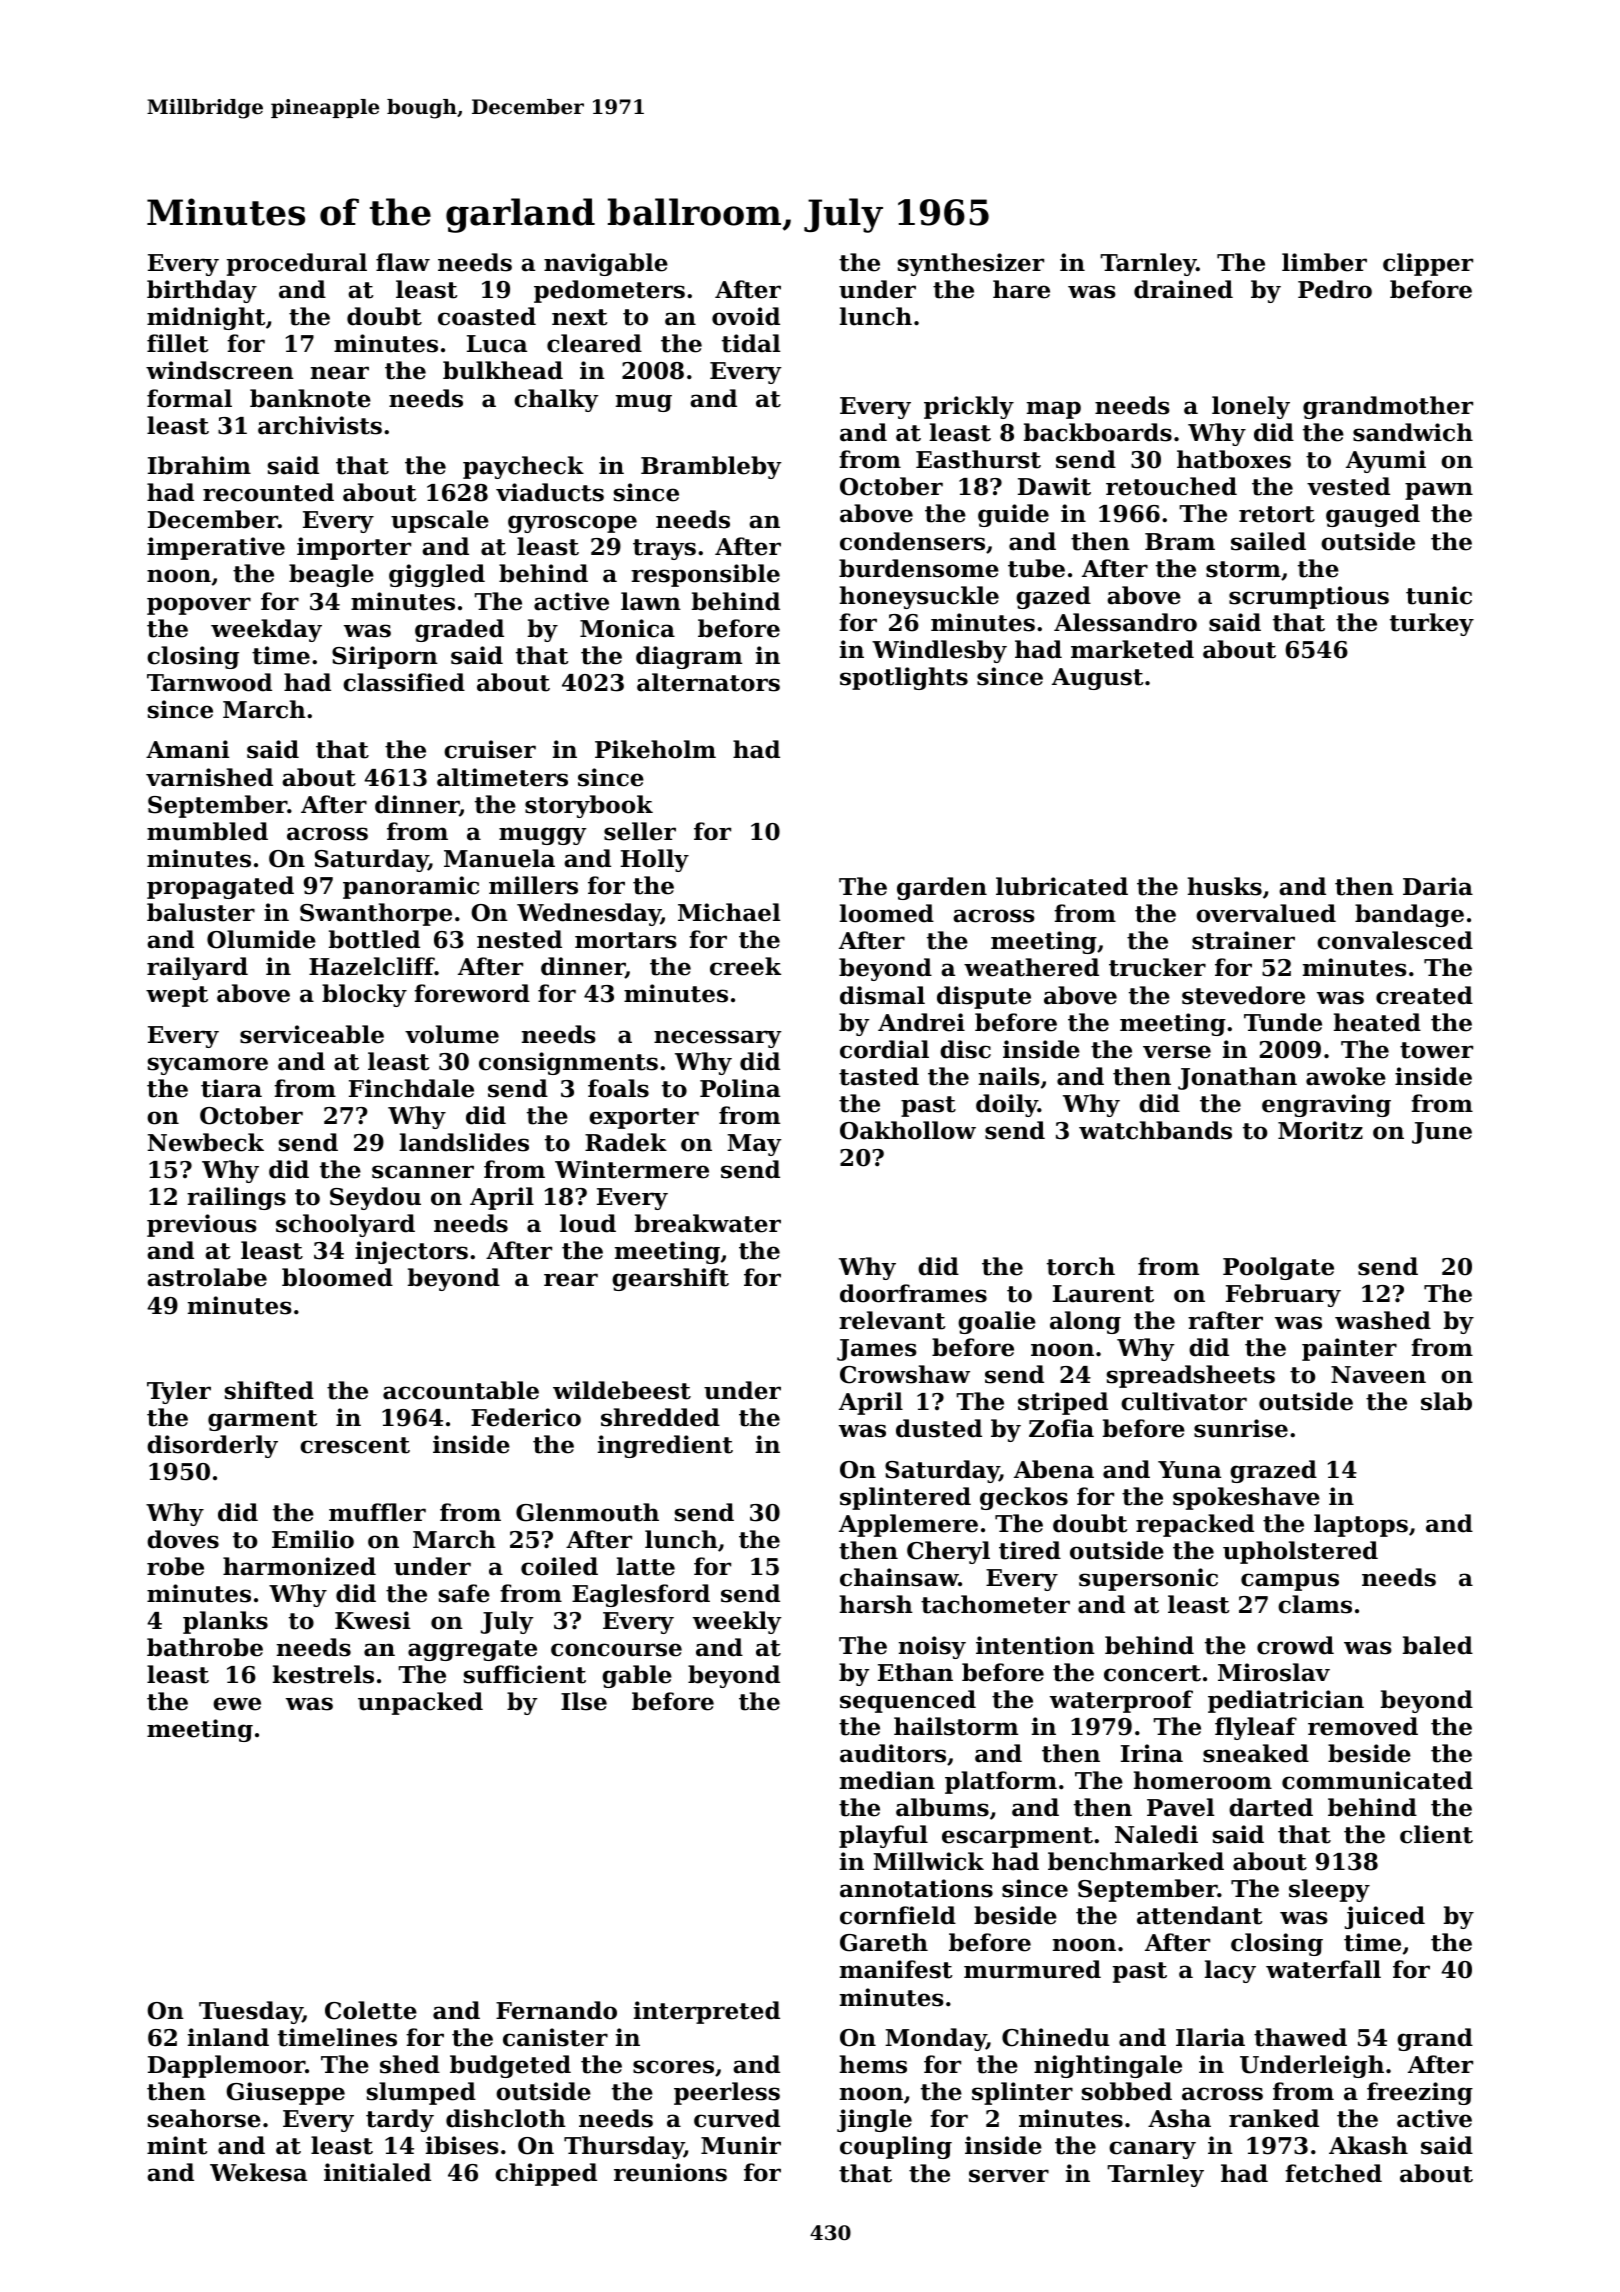  Describe the element at coordinates (1286, 1701) in the image. I see `pediatrician` at that location.
